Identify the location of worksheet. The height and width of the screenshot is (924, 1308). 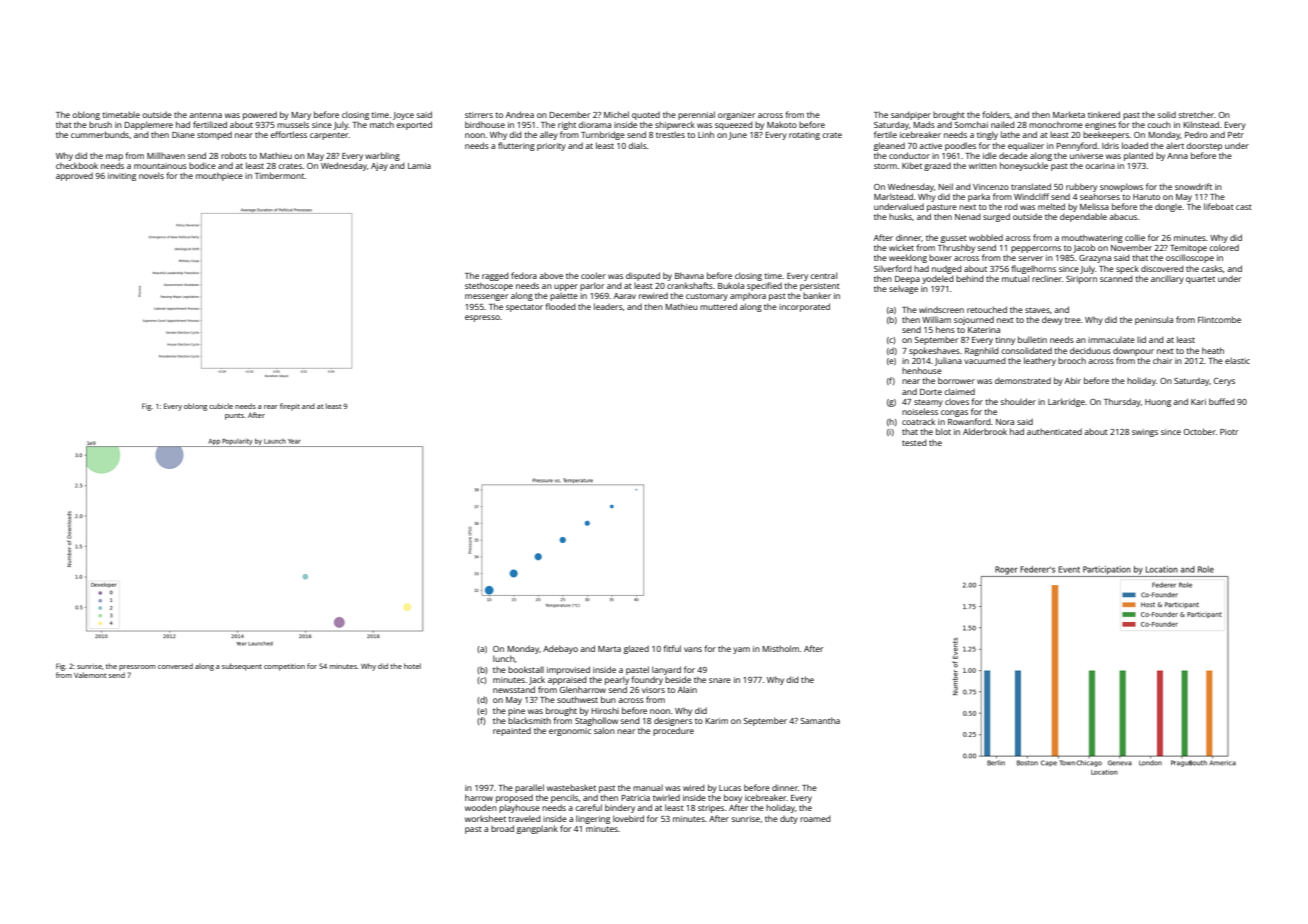
(485, 818).
